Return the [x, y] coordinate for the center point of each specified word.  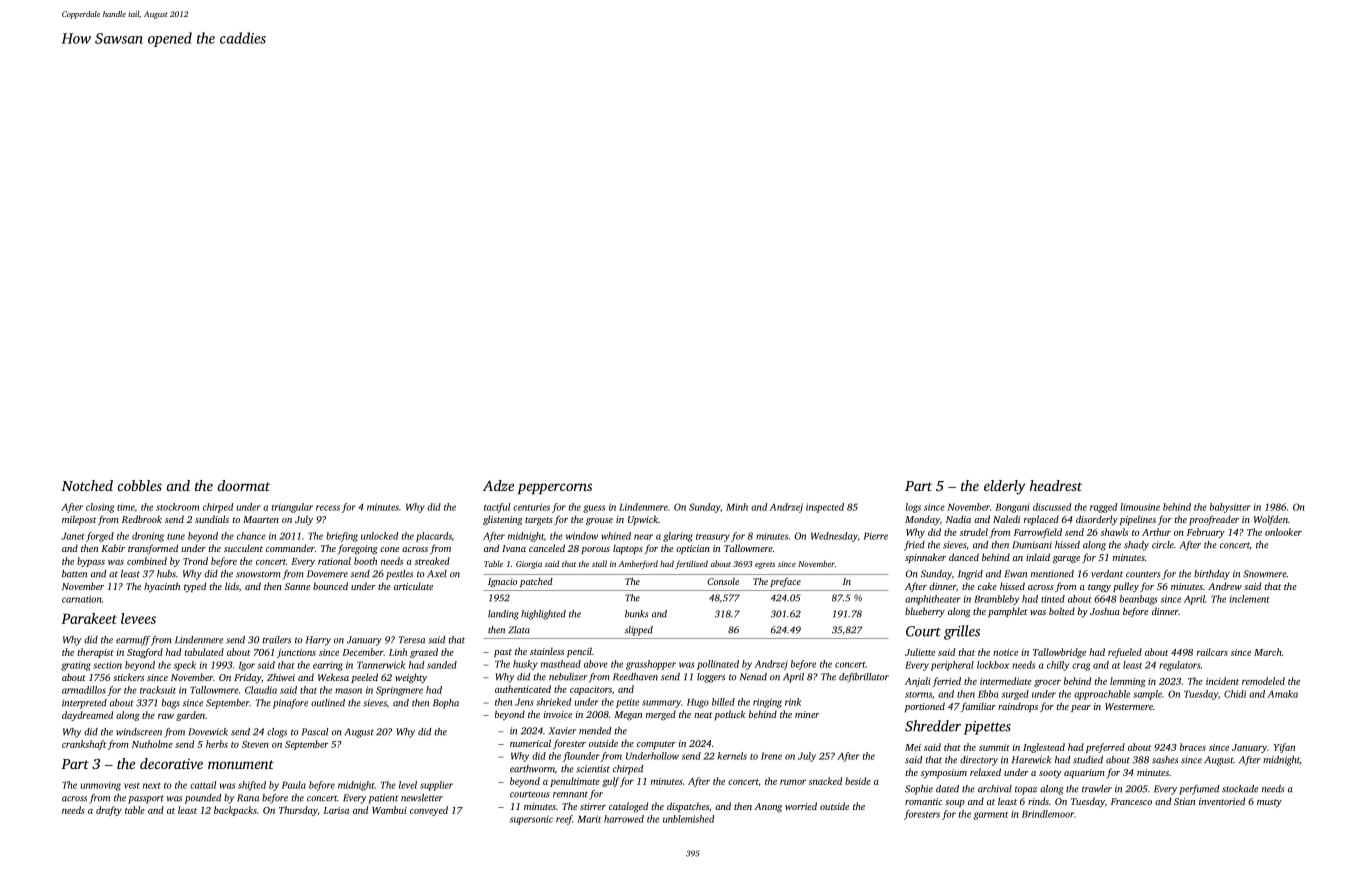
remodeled [1263, 681]
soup [955, 803]
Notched [87, 485]
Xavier [562, 731]
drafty [109, 811]
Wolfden [1271, 520]
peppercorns [555, 489]
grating [76, 666]
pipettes [987, 728]
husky [525, 665]
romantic [923, 801]
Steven [255, 744]
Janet [72, 536]
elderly [1005, 487]
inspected [825, 508]
